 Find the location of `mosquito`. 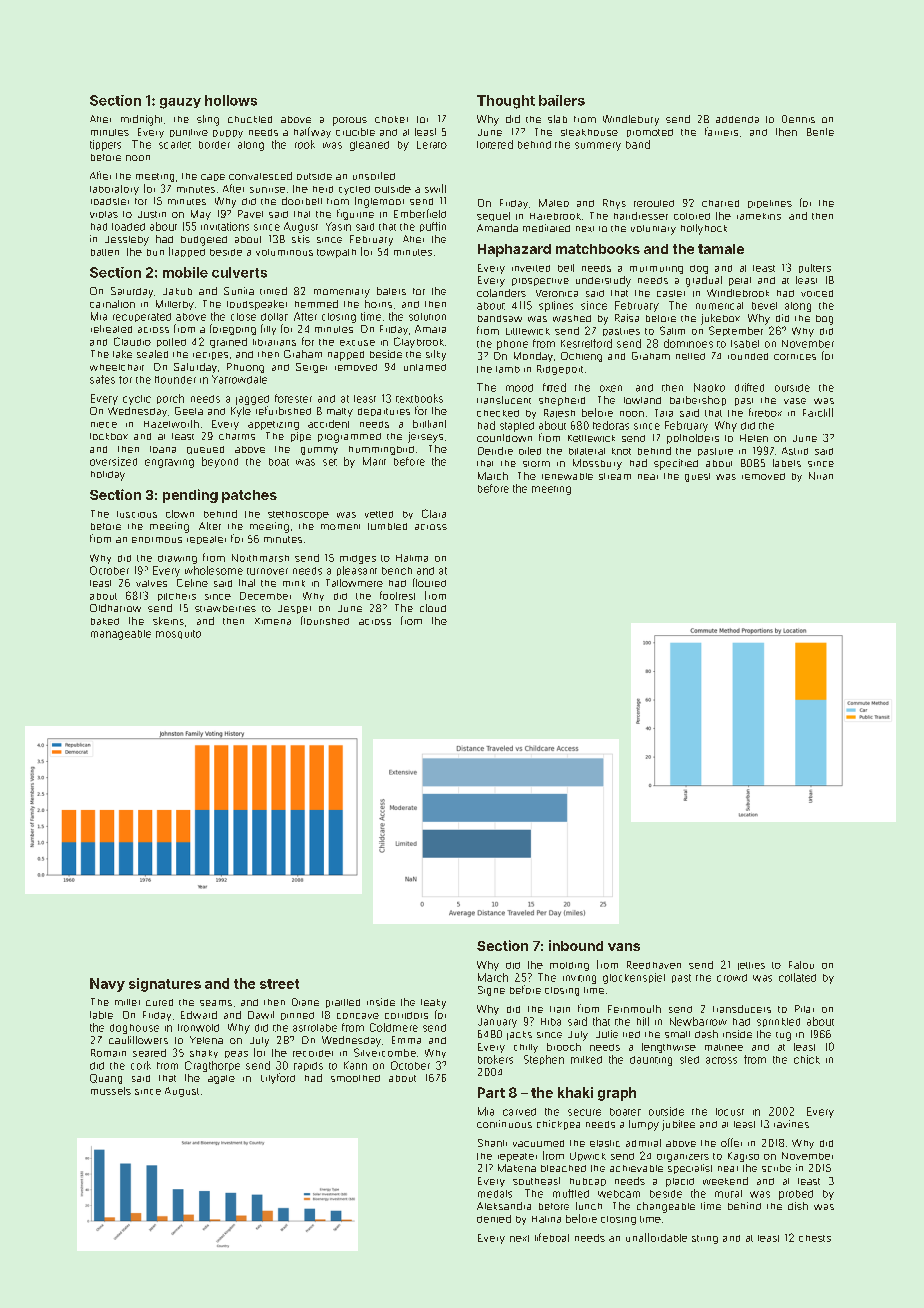

mosquito is located at coordinates (178, 634).
